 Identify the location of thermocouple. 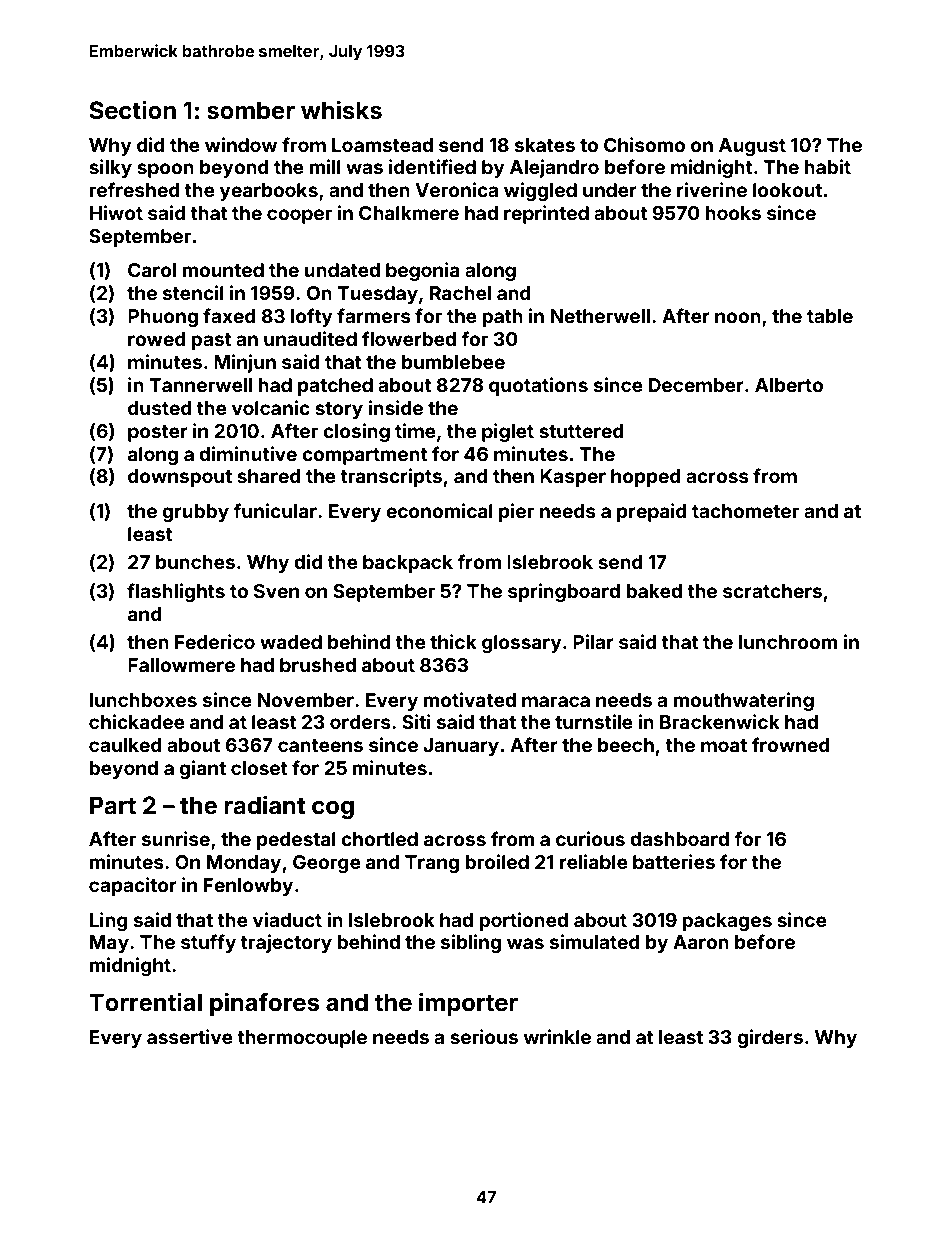
(302, 1039).
